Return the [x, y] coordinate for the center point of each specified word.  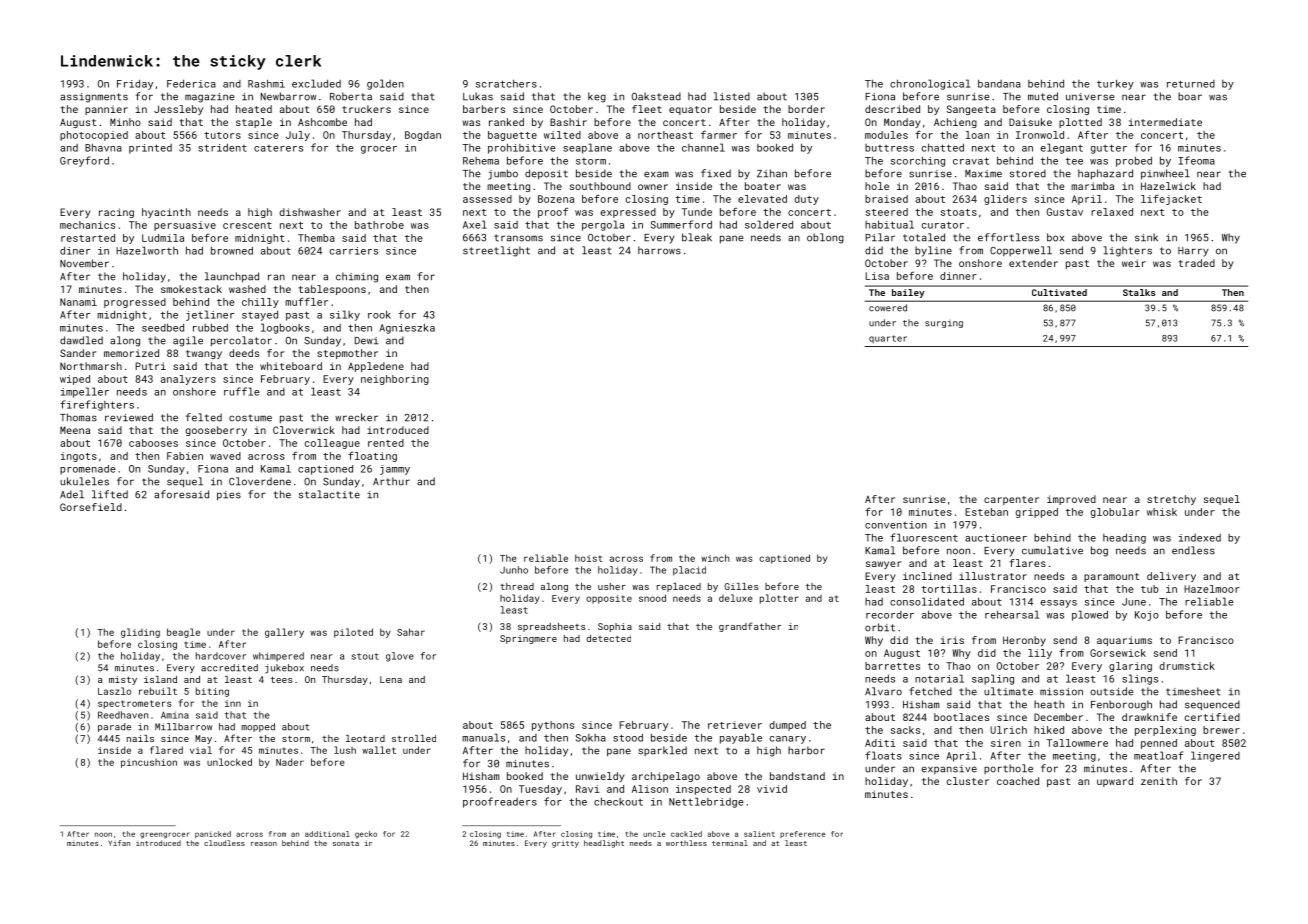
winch [715, 558]
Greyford [84, 161]
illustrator [993, 576]
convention [896, 525]
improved [1071, 500]
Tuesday [540, 790]
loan [977, 135]
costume [250, 418]
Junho [514, 570]
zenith [1159, 781]
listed [732, 96]
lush [345, 750]
